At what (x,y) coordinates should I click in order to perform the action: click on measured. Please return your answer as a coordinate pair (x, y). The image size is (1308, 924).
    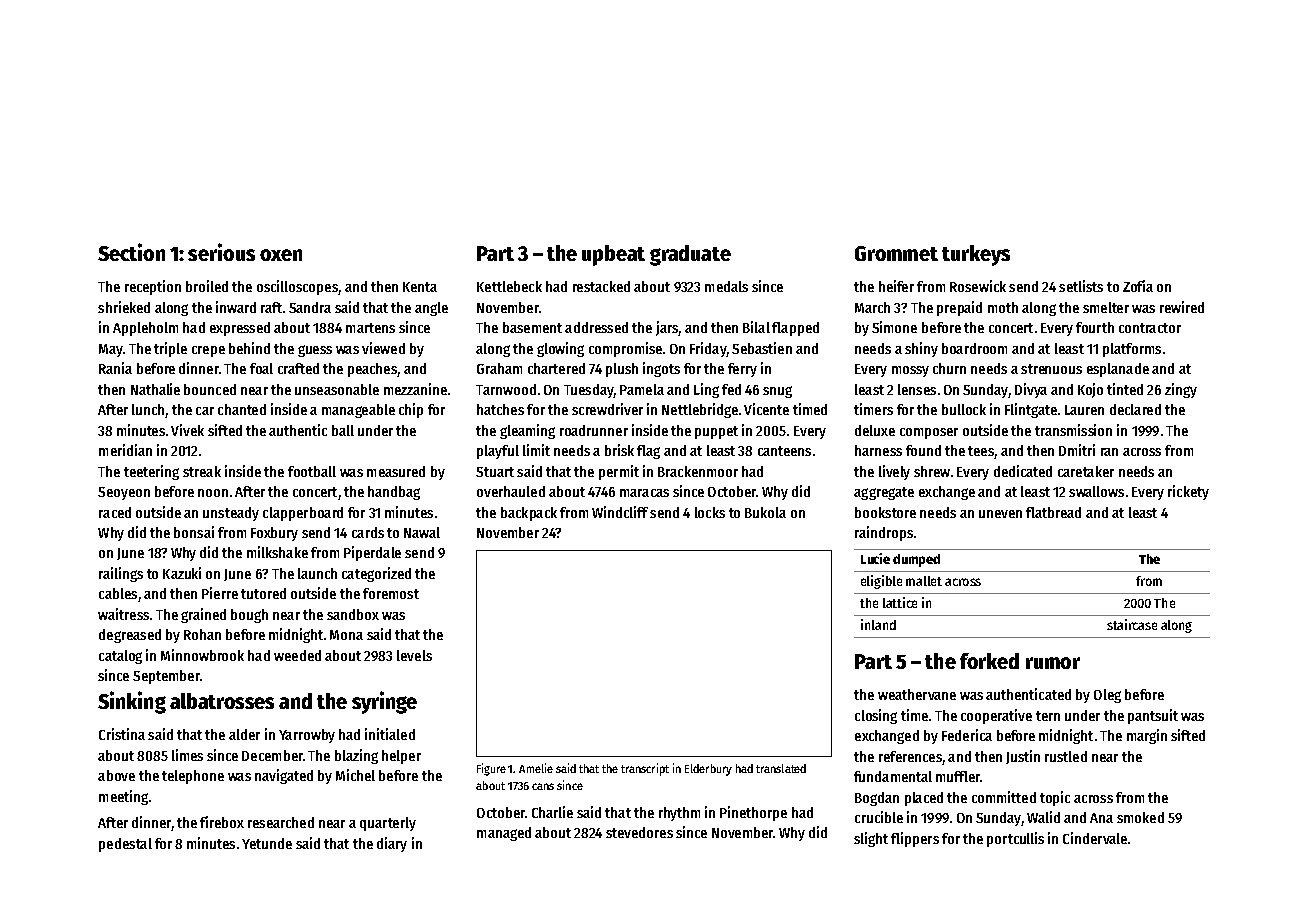
    Looking at the image, I should click on (396, 471).
